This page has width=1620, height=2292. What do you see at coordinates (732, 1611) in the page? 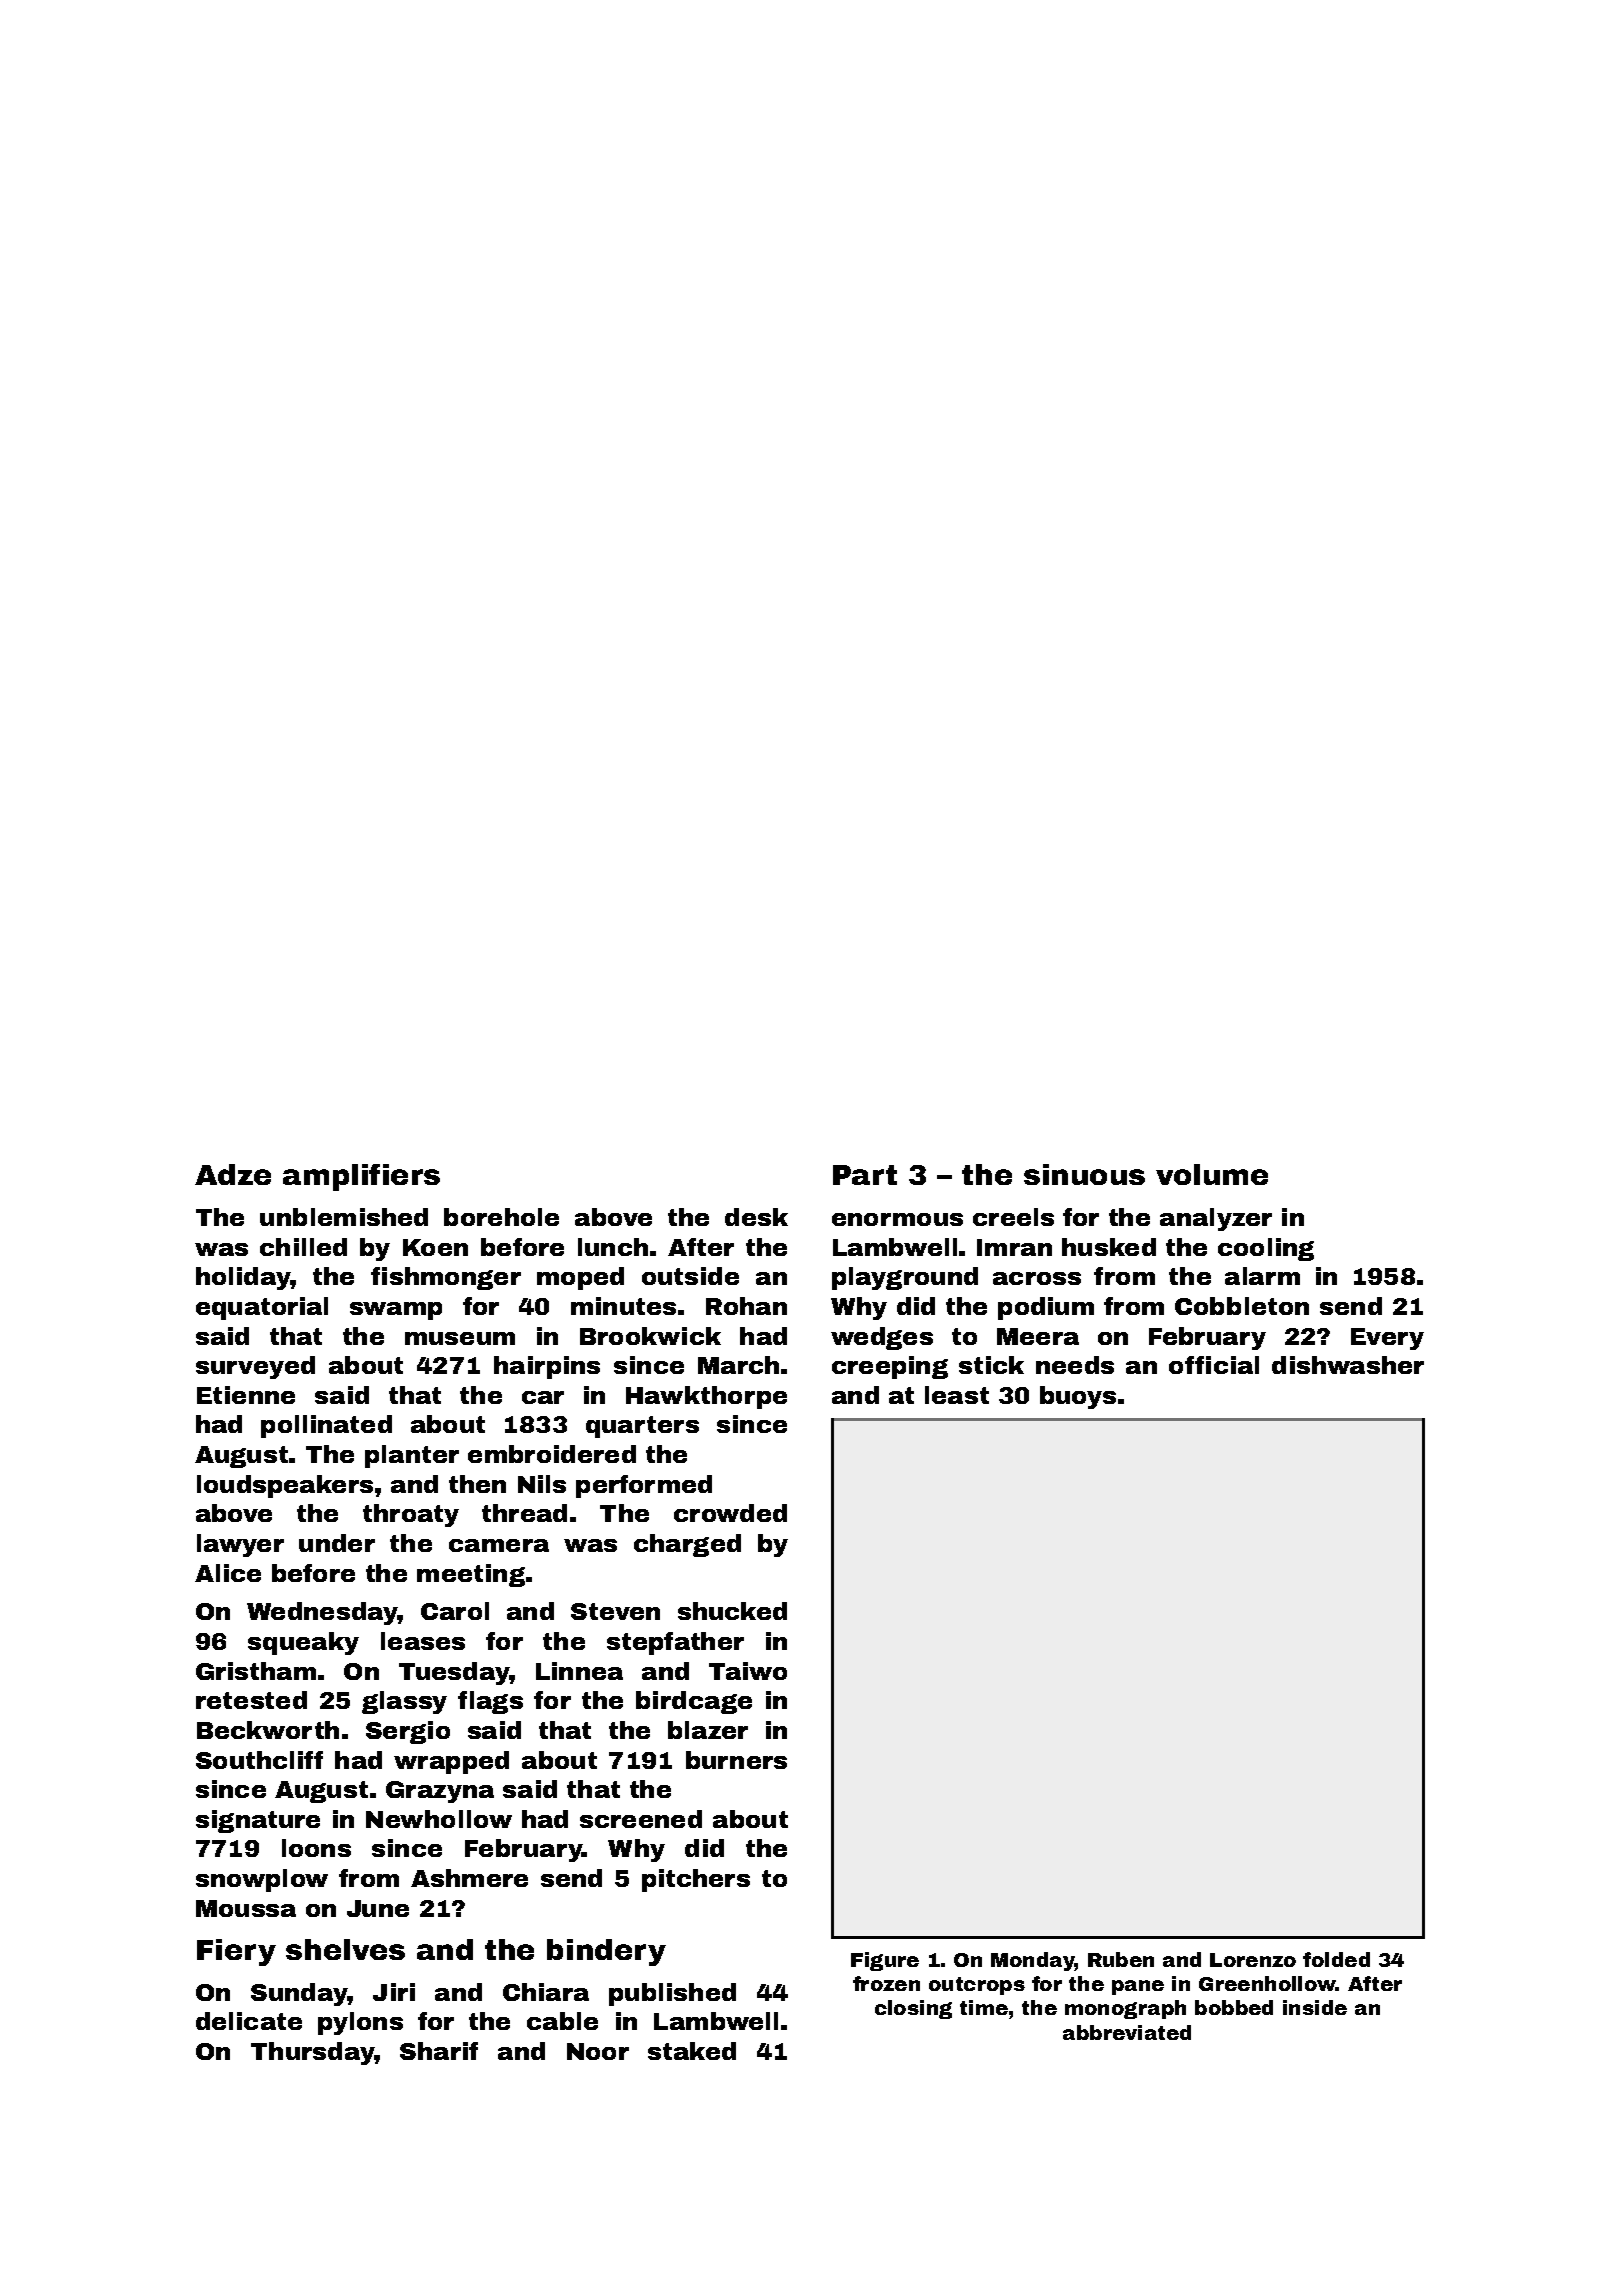
I see `shucked` at bounding box center [732, 1611].
